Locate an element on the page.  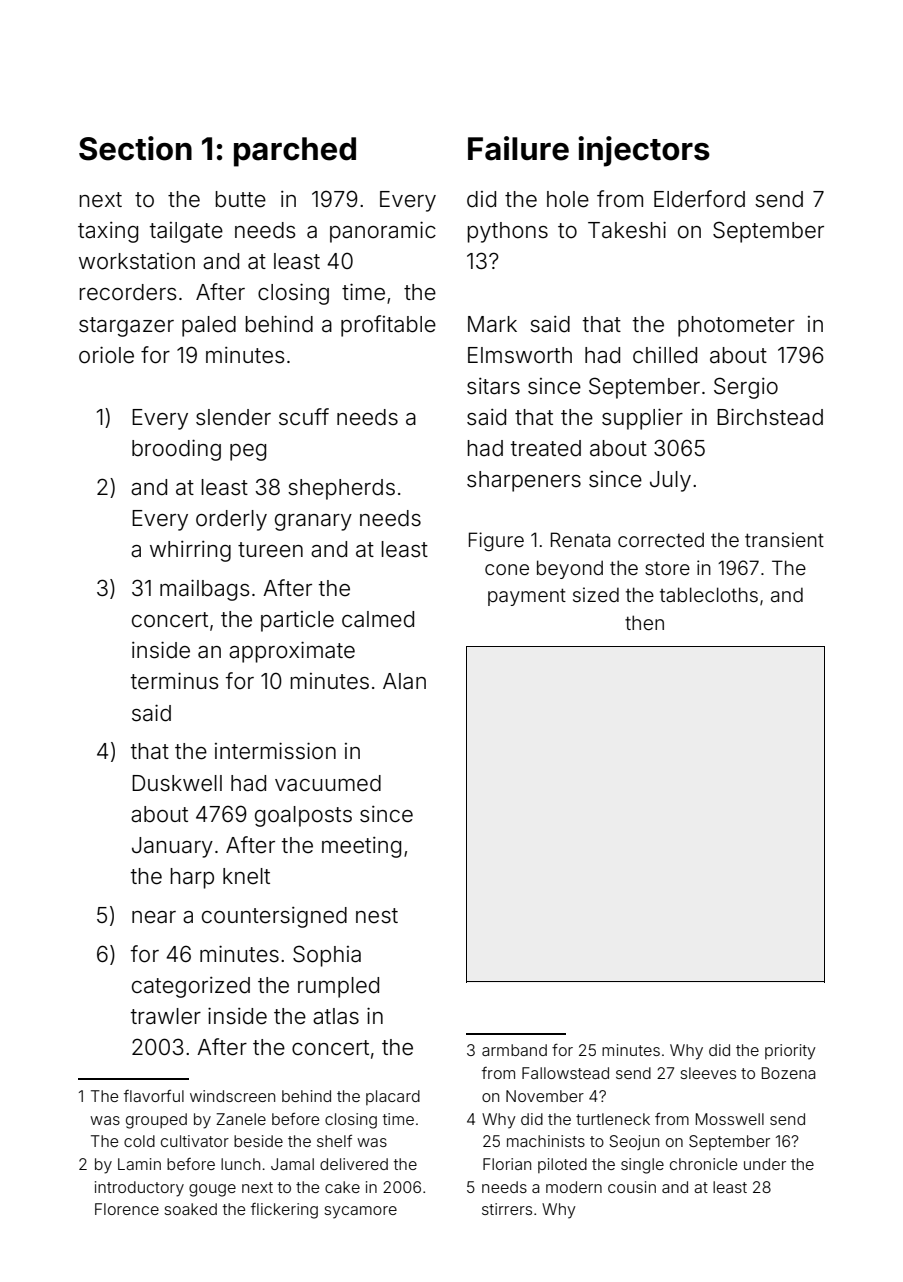
Elderford is located at coordinates (699, 199).
